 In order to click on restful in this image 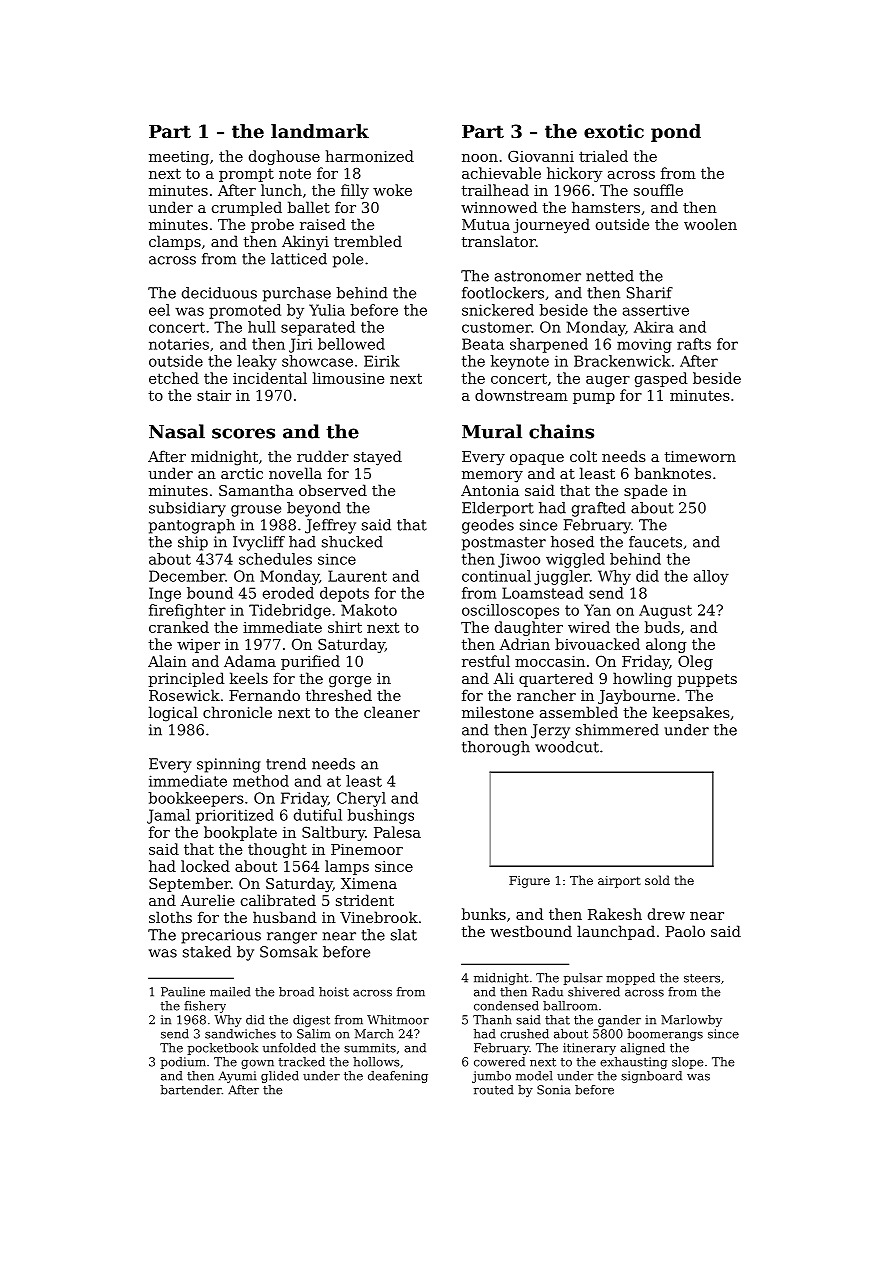, I will do `click(486, 661)`.
